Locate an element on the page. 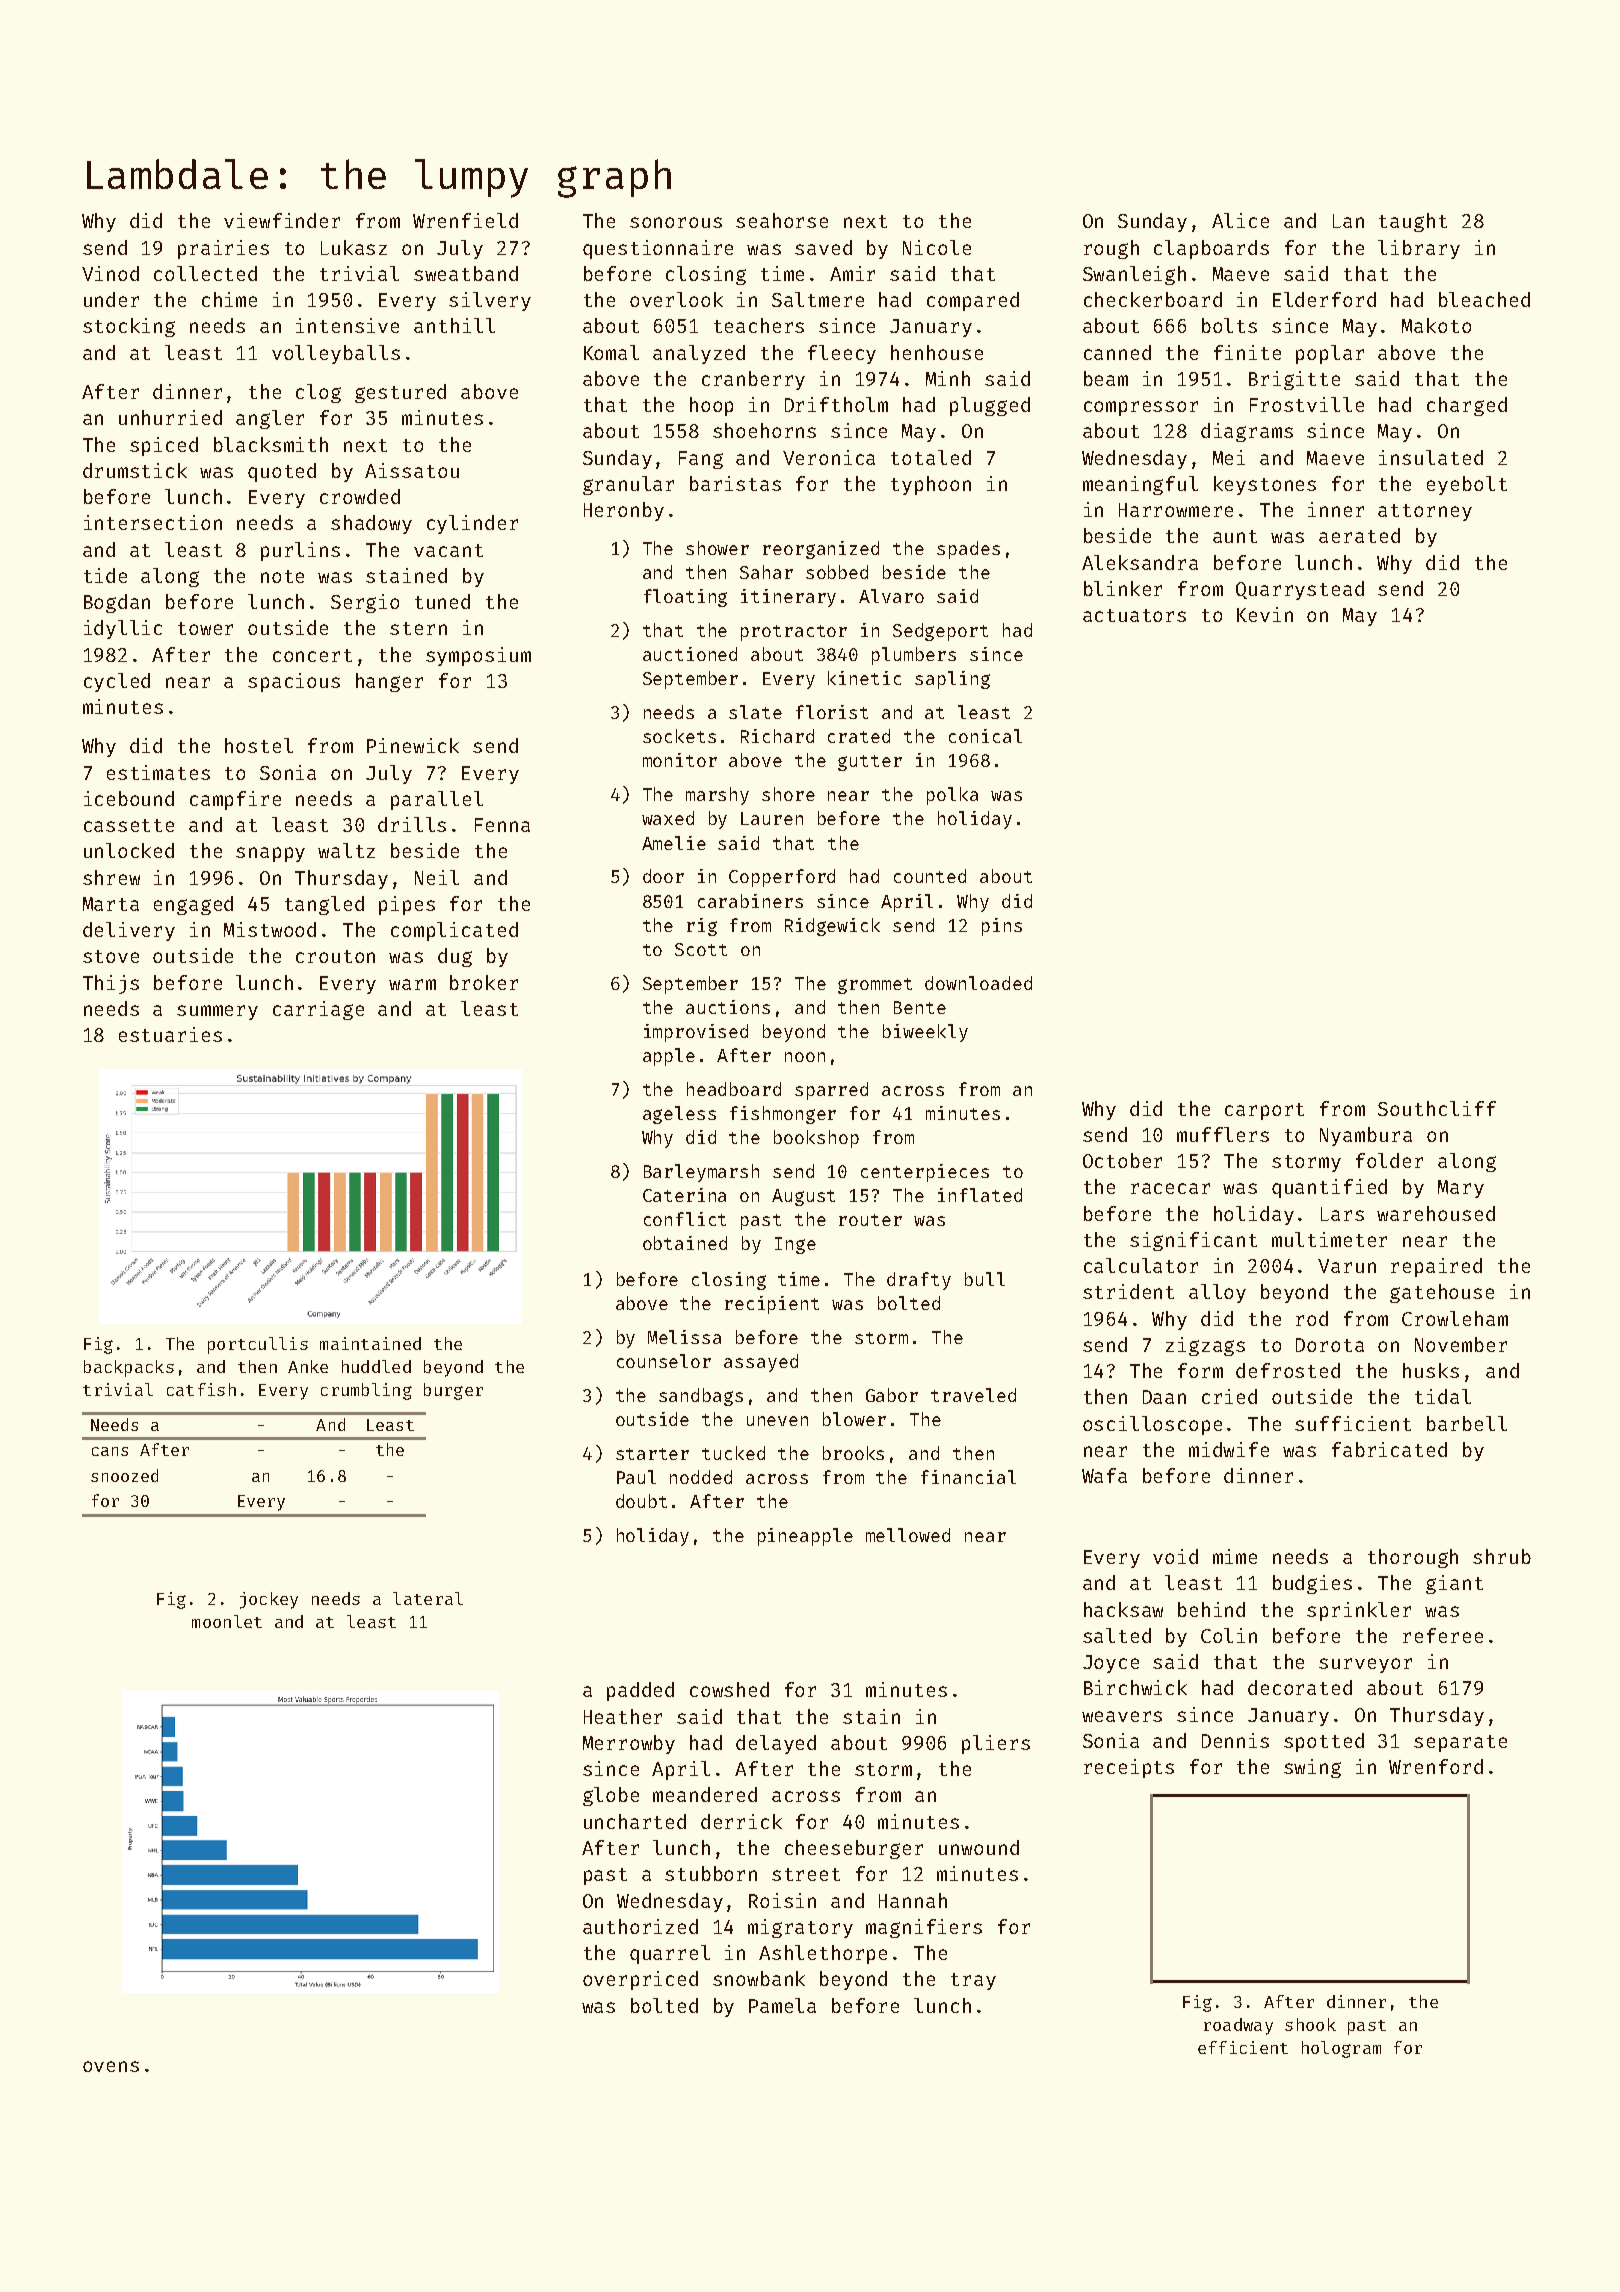 Image resolution: width=1620 pixels, height=2292 pixels. delayed is located at coordinates (776, 1744).
